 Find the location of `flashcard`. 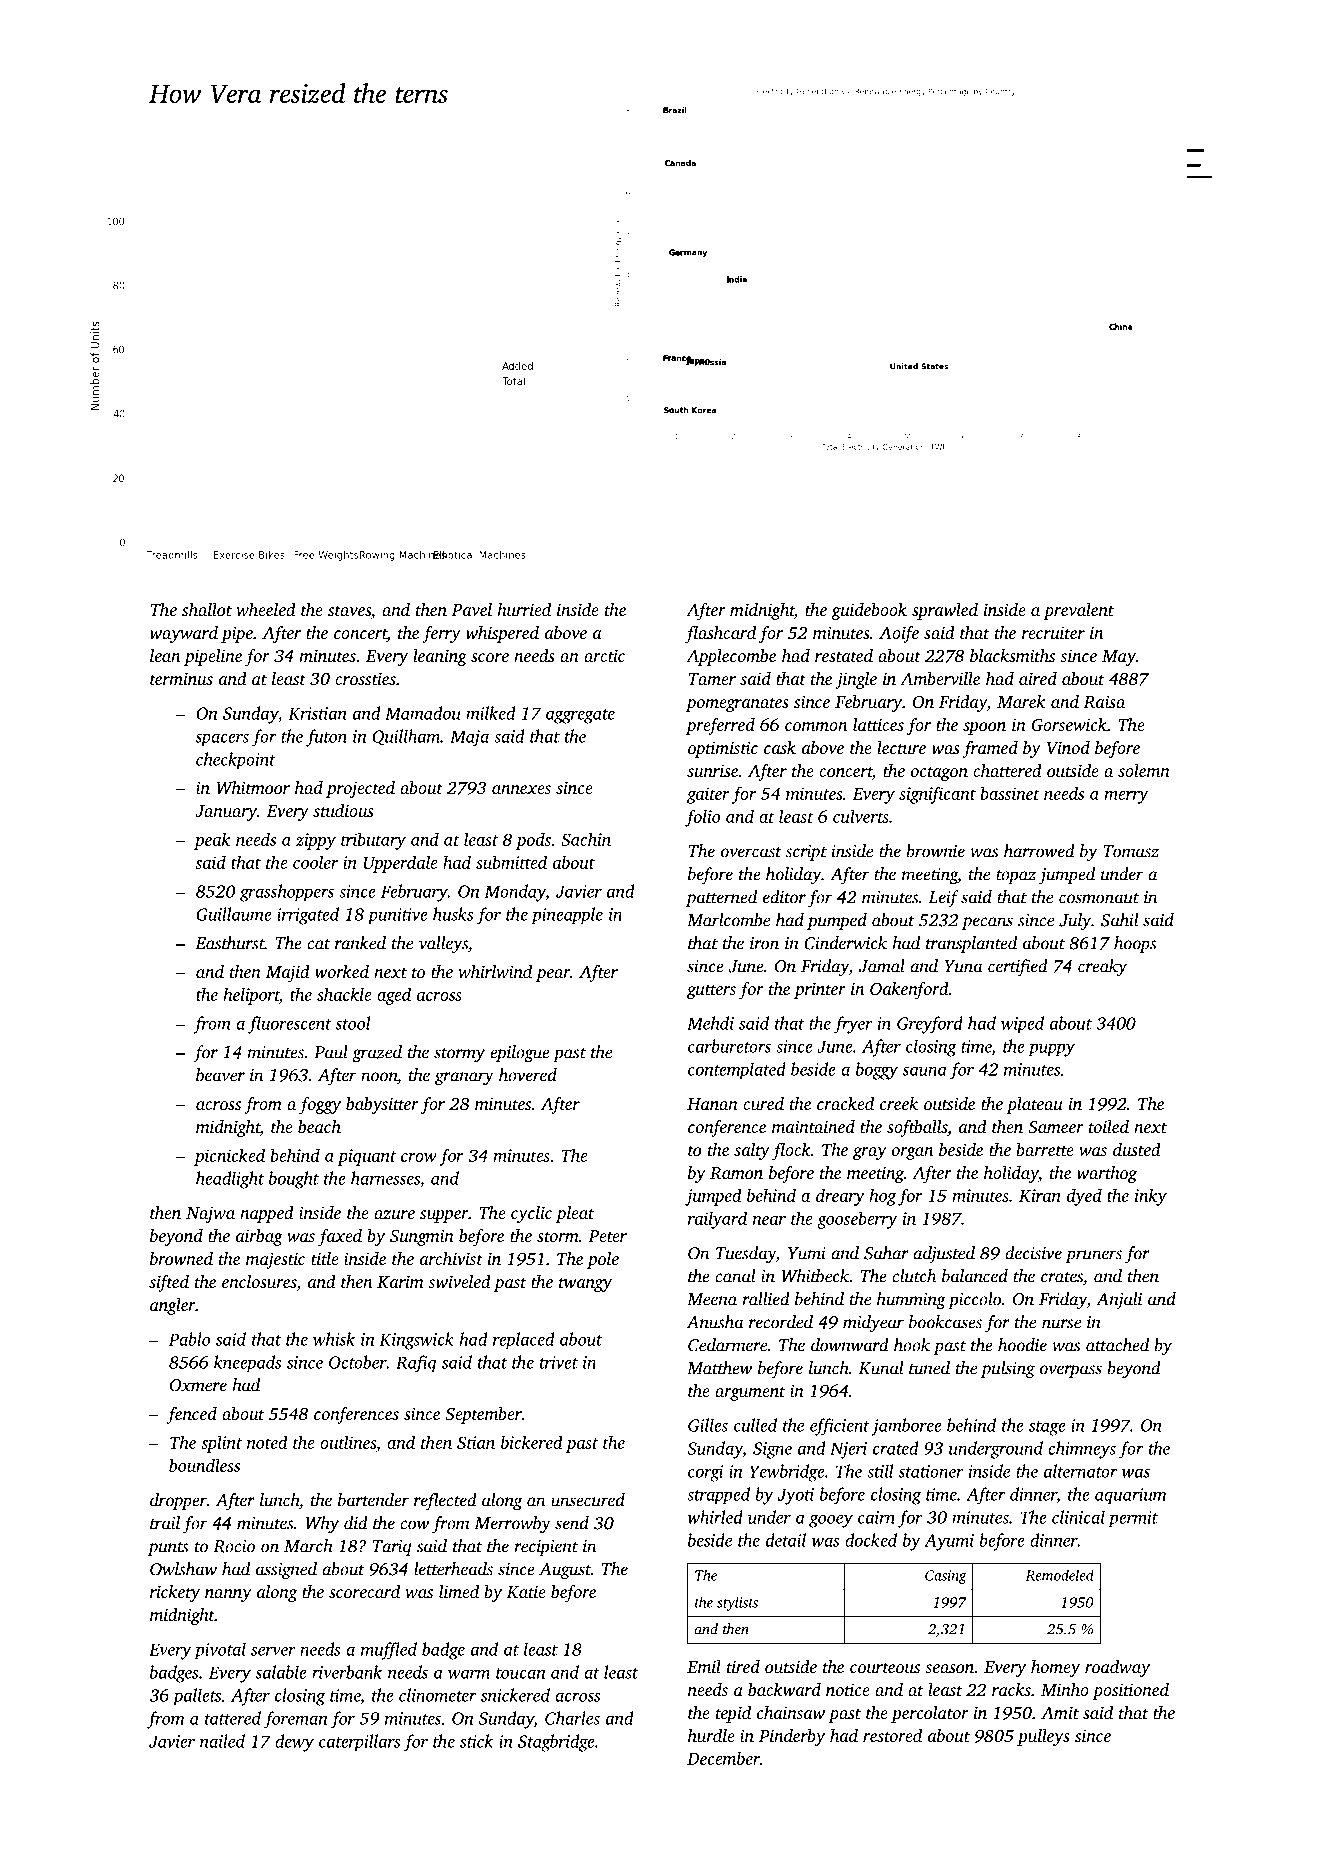

flashcard is located at coordinates (720, 634).
